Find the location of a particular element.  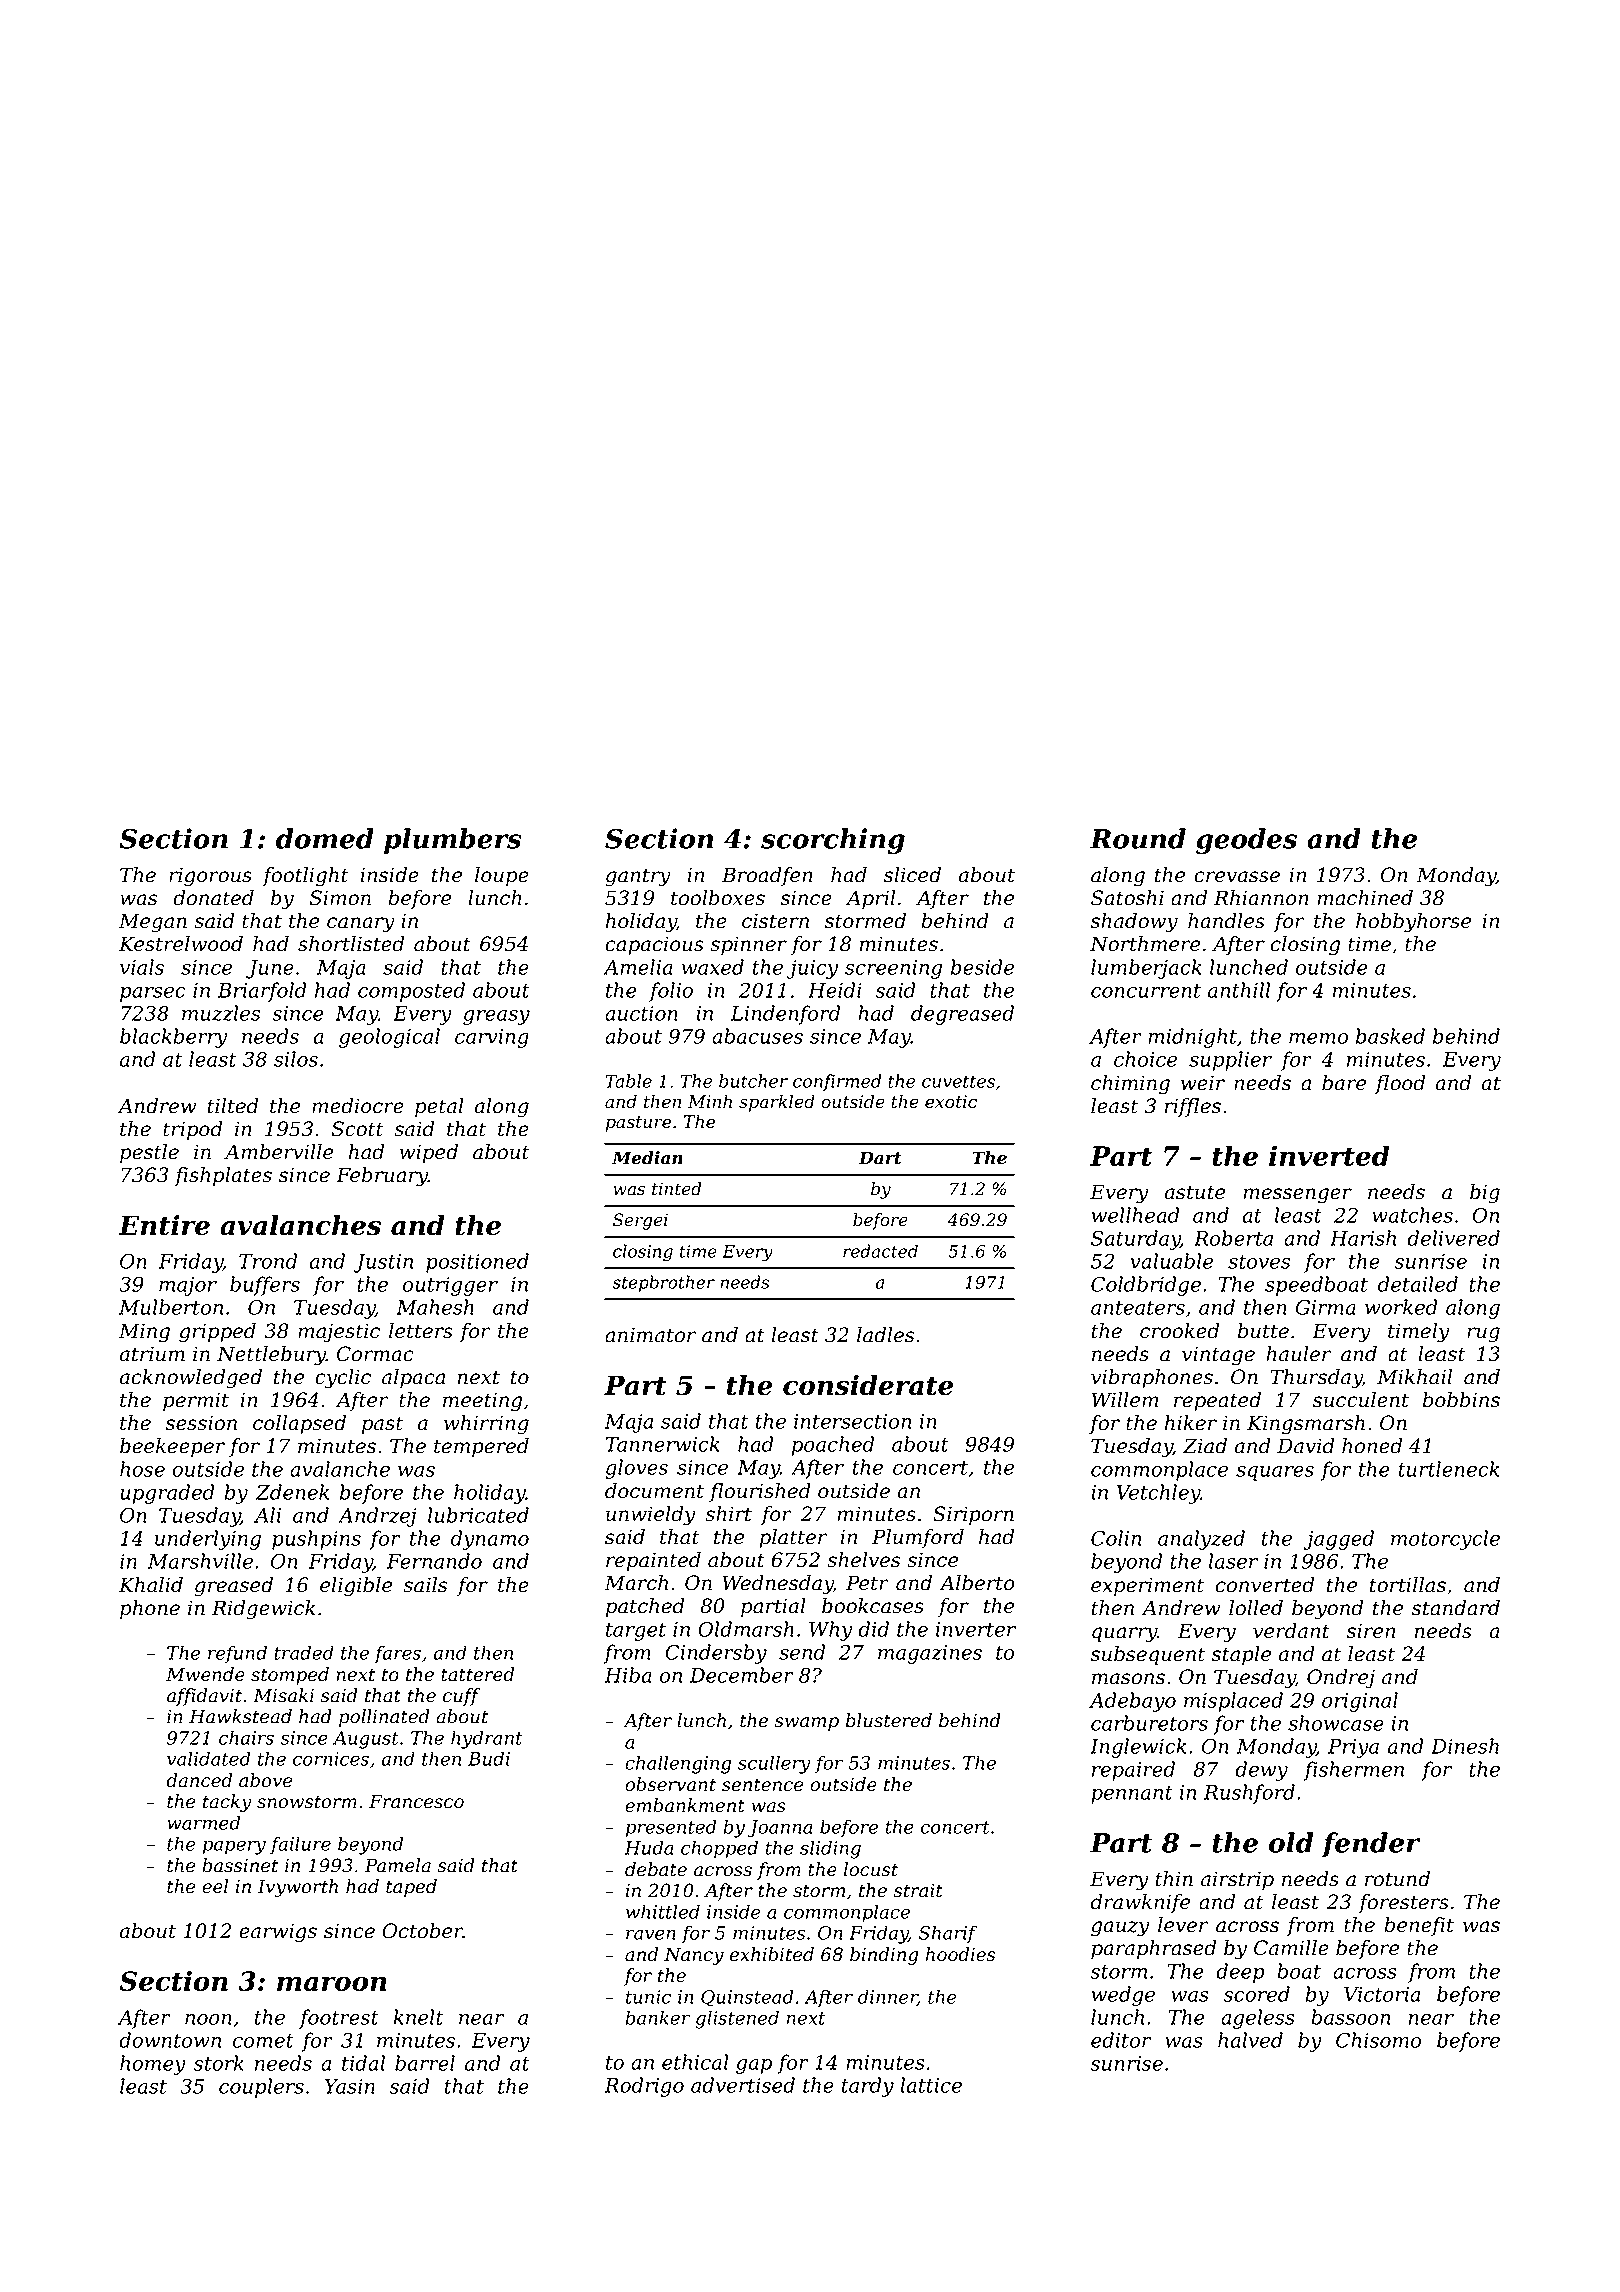

confirmed is located at coordinates (837, 1082).
